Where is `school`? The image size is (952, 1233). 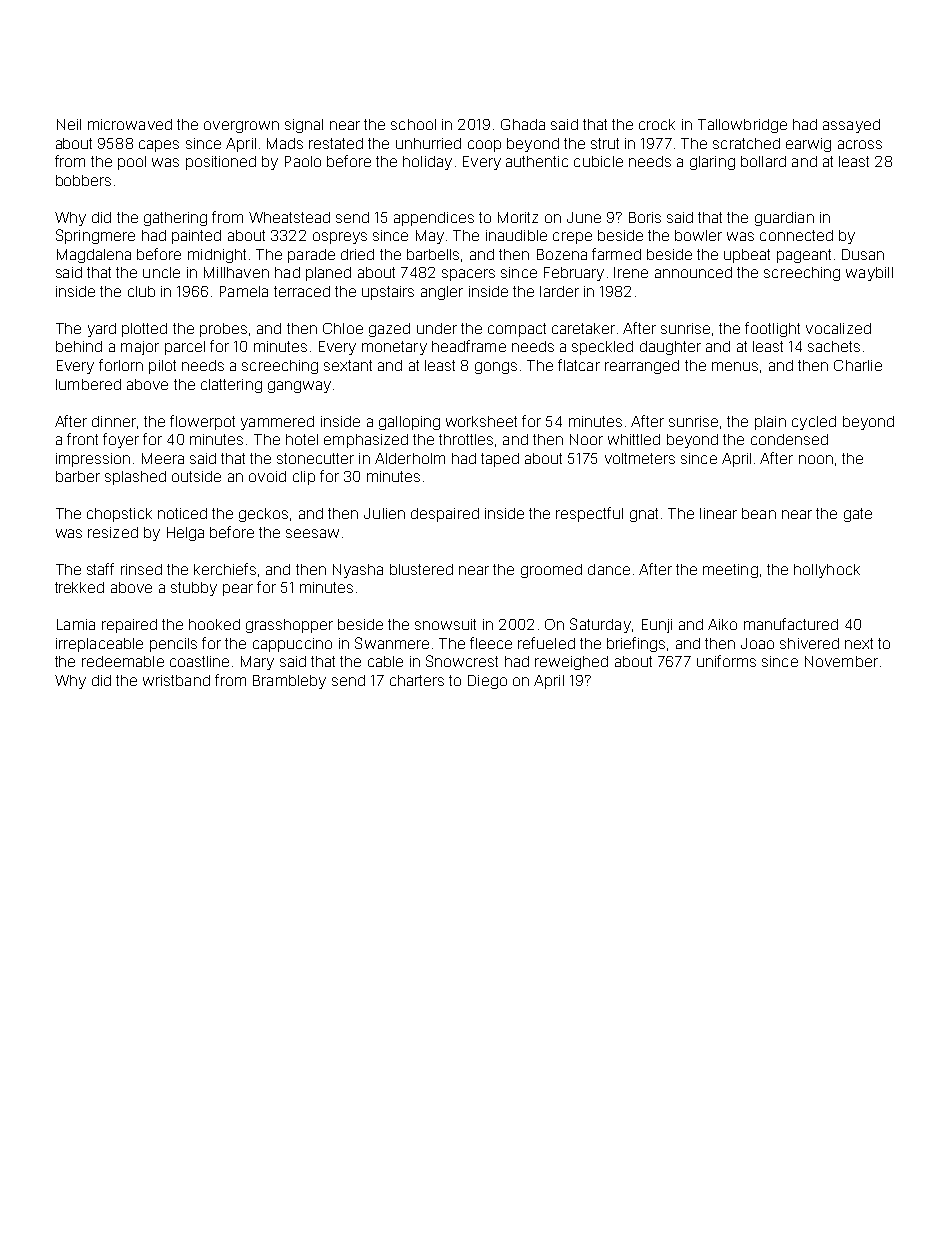
school is located at coordinates (413, 124).
